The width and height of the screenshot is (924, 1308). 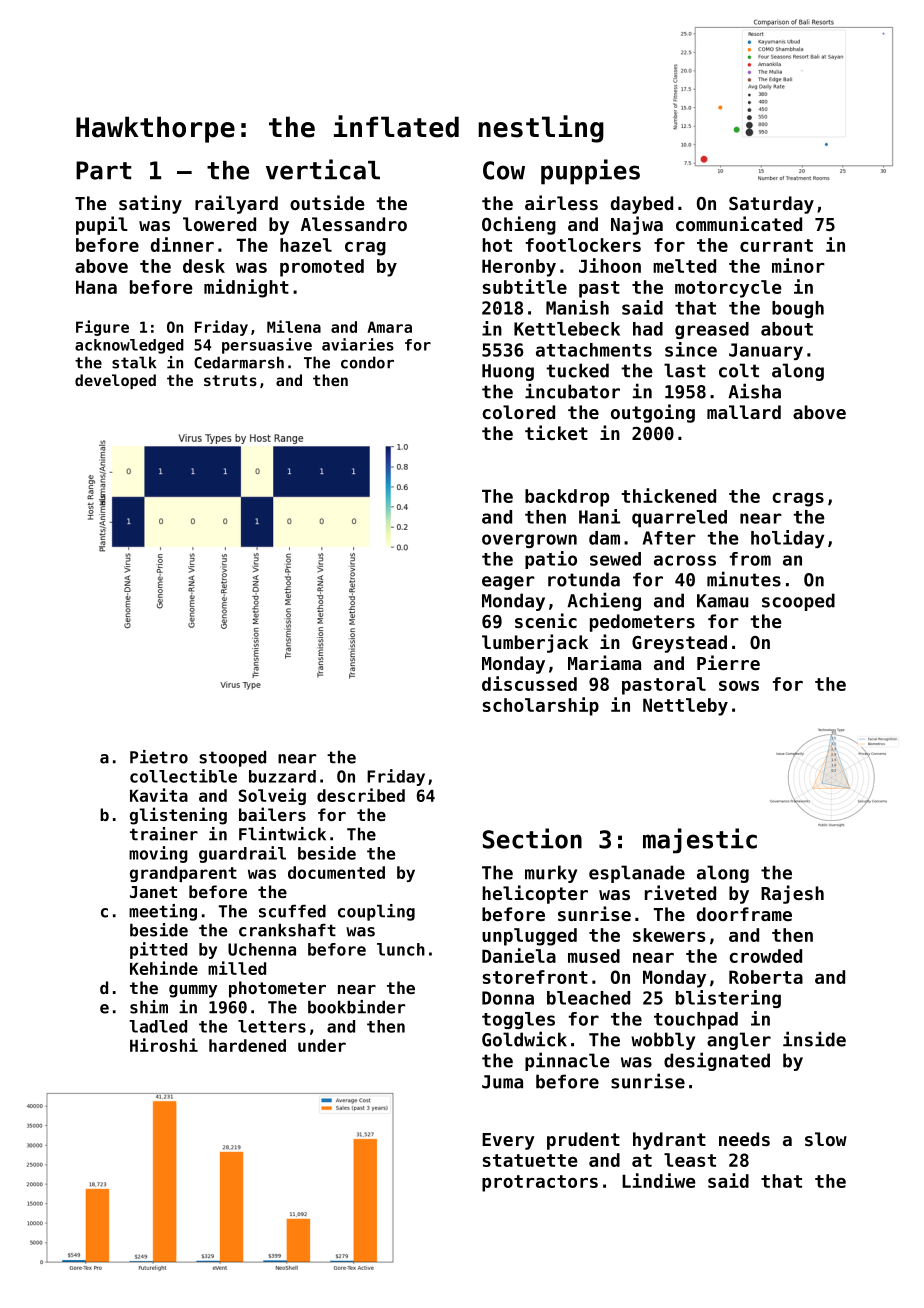 What do you see at coordinates (376, 912) in the screenshot?
I see `coupling` at bounding box center [376, 912].
